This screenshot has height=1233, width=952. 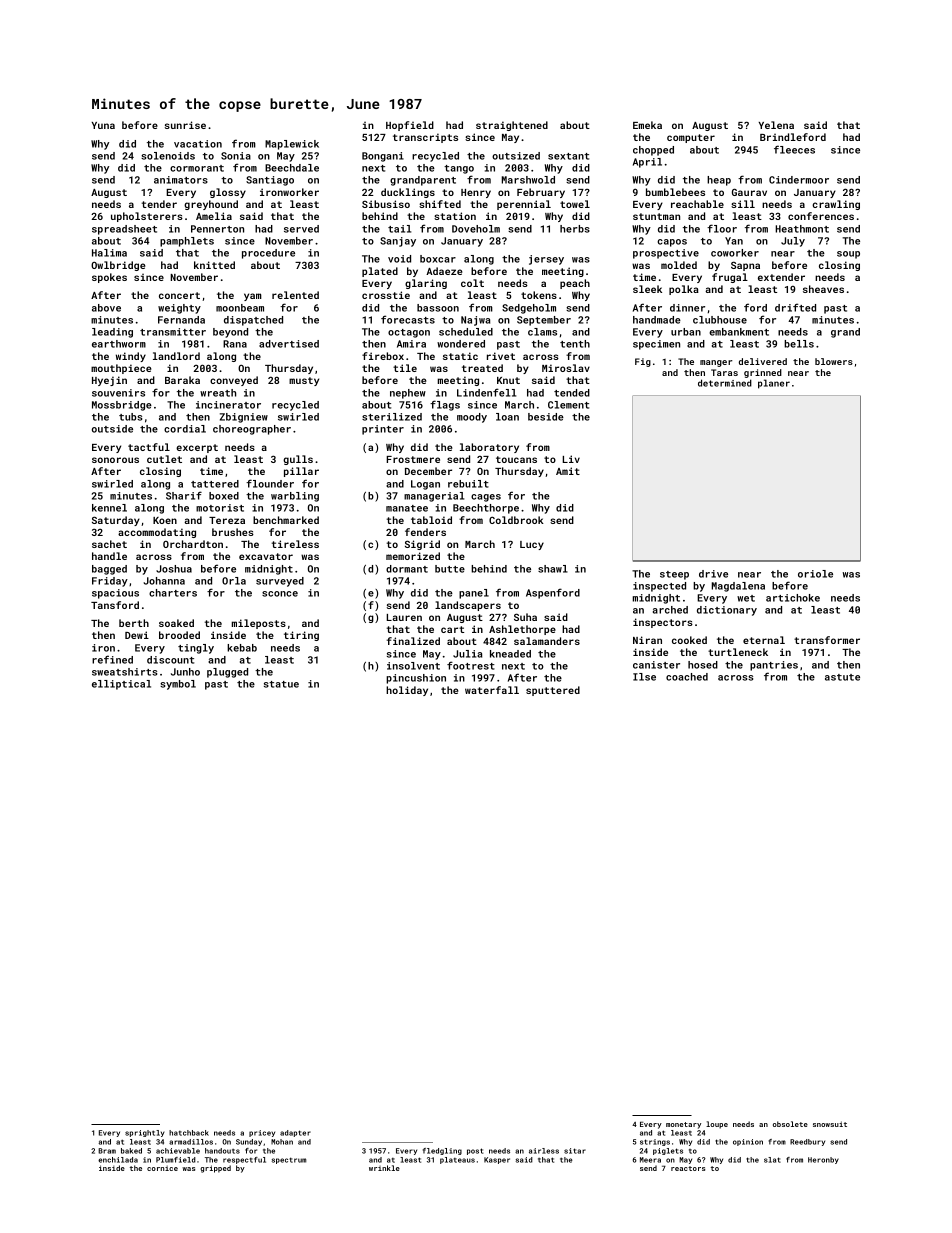 I want to click on pantries, so click(x=774, y=666).
